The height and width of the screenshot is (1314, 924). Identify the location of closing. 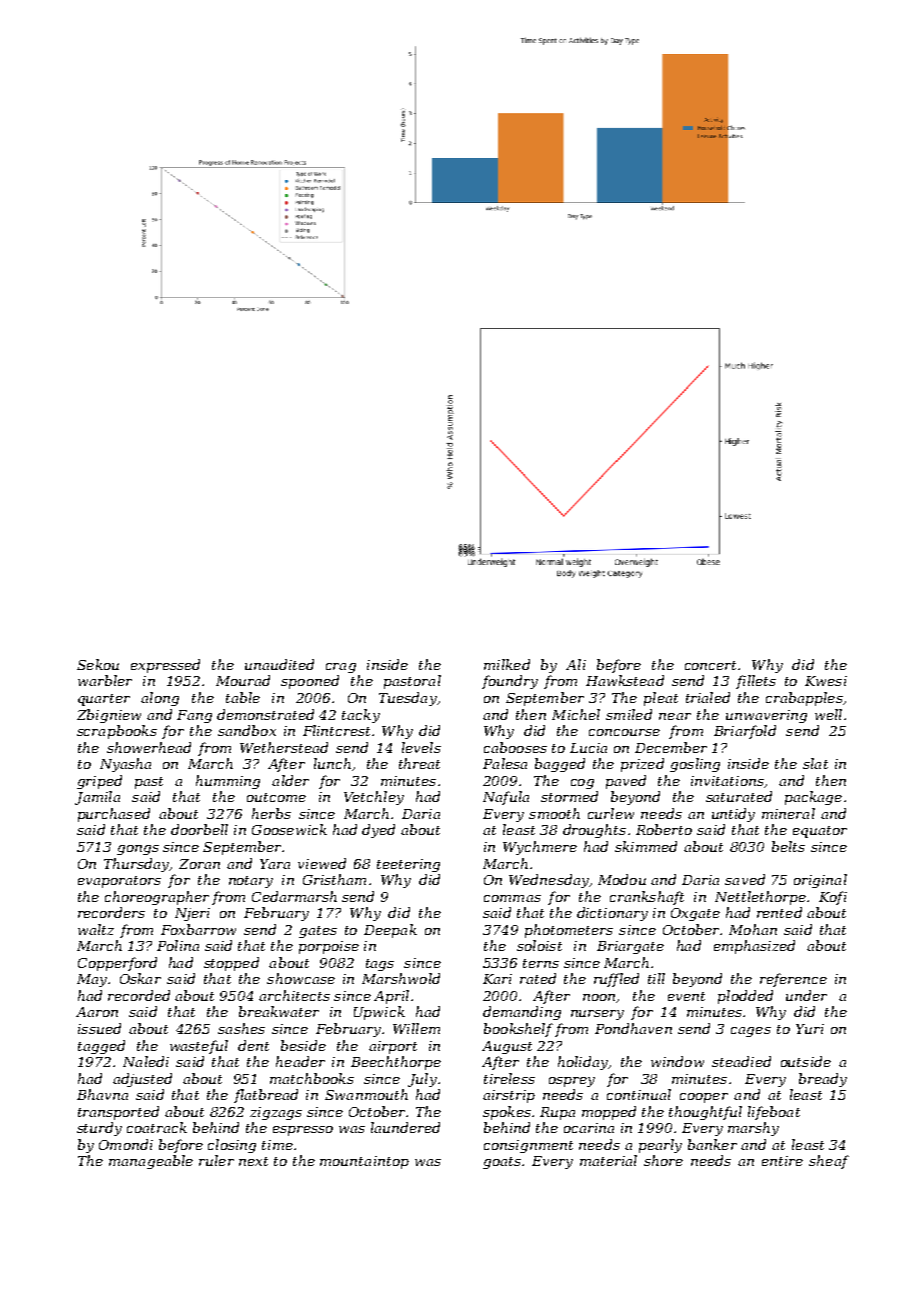
(232, 1146).
